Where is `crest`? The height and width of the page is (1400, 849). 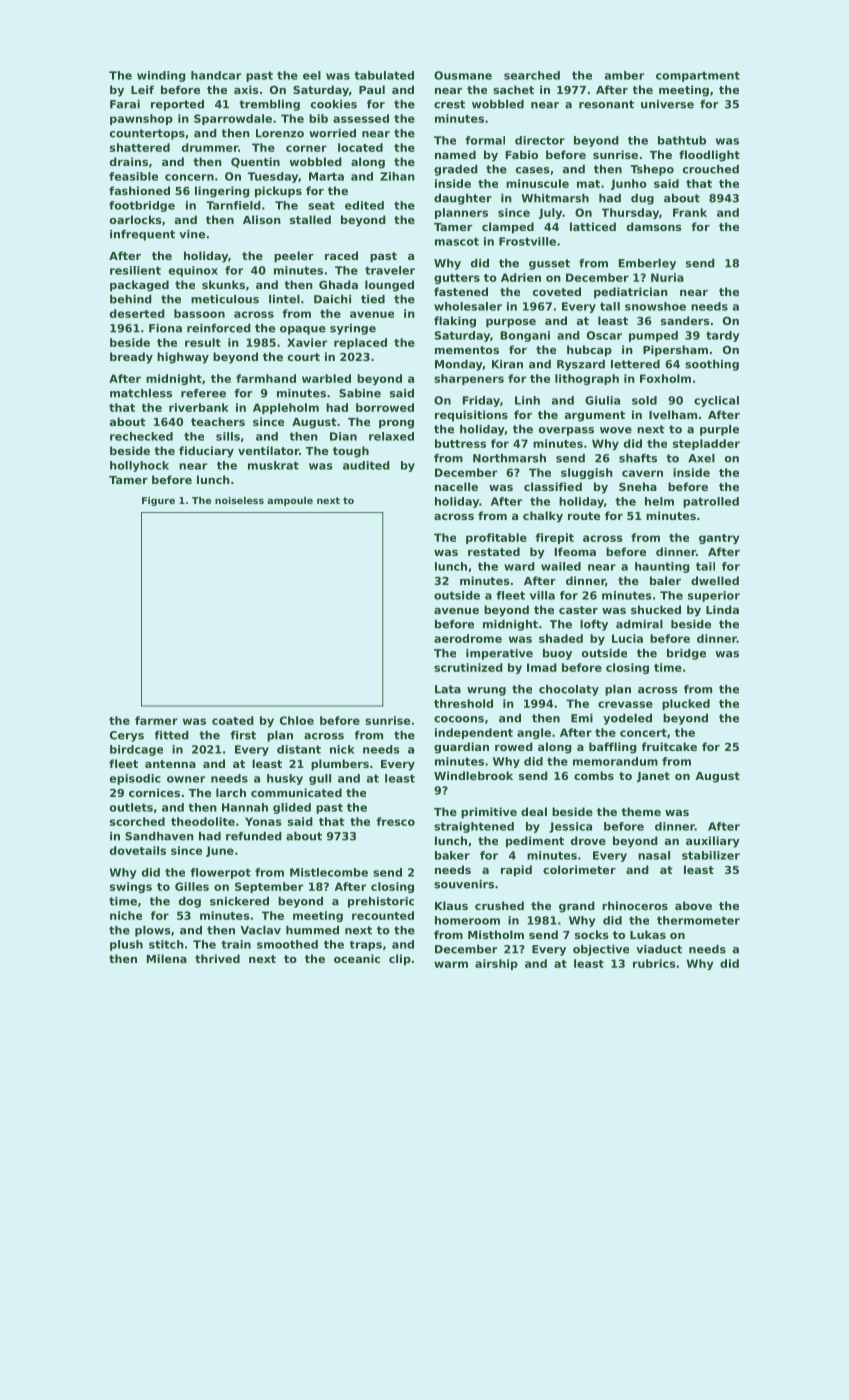
crest is located at coordinates (449, 104).
